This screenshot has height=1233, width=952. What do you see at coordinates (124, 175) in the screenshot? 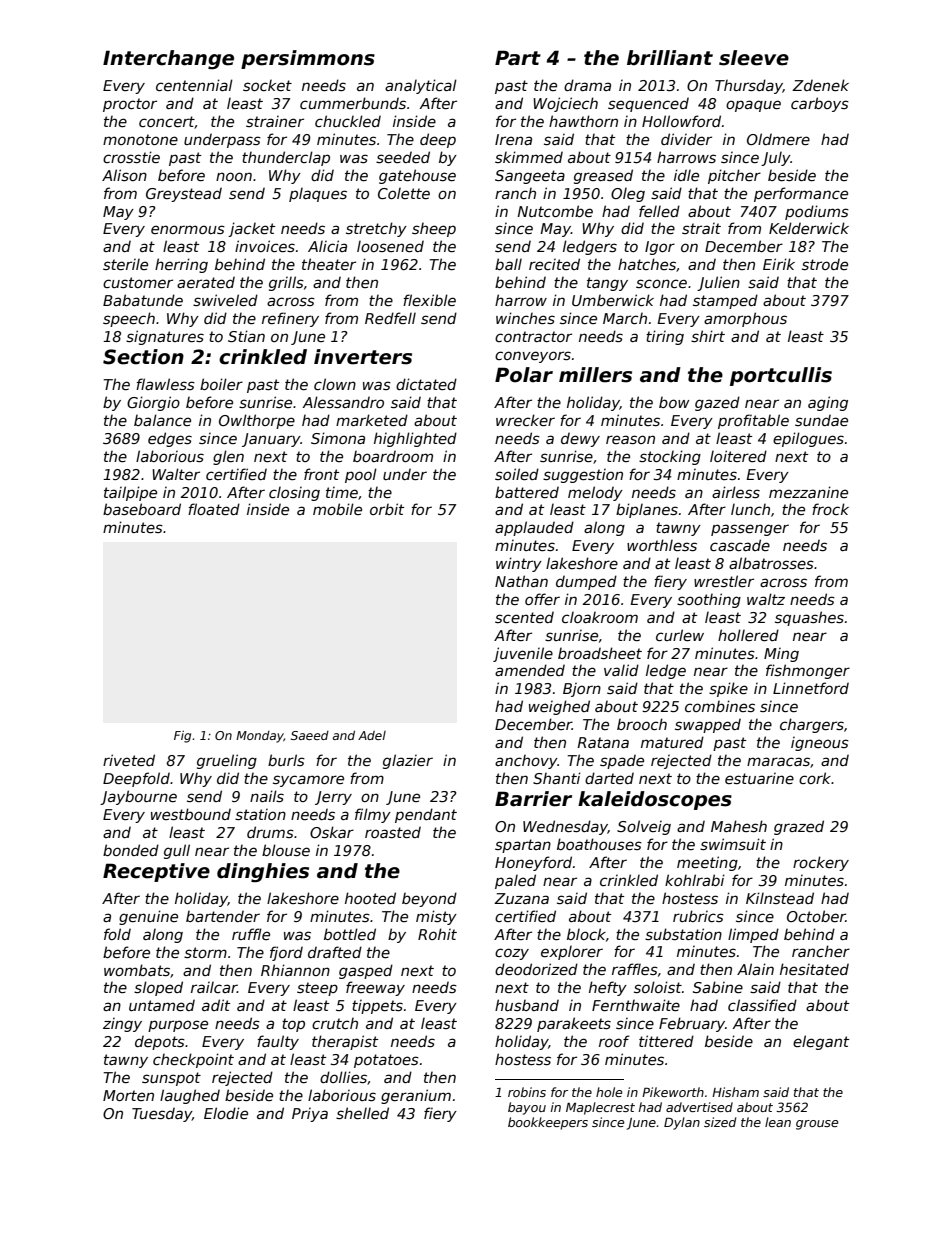
I see `Alison` at bounding box center [124, 175].
